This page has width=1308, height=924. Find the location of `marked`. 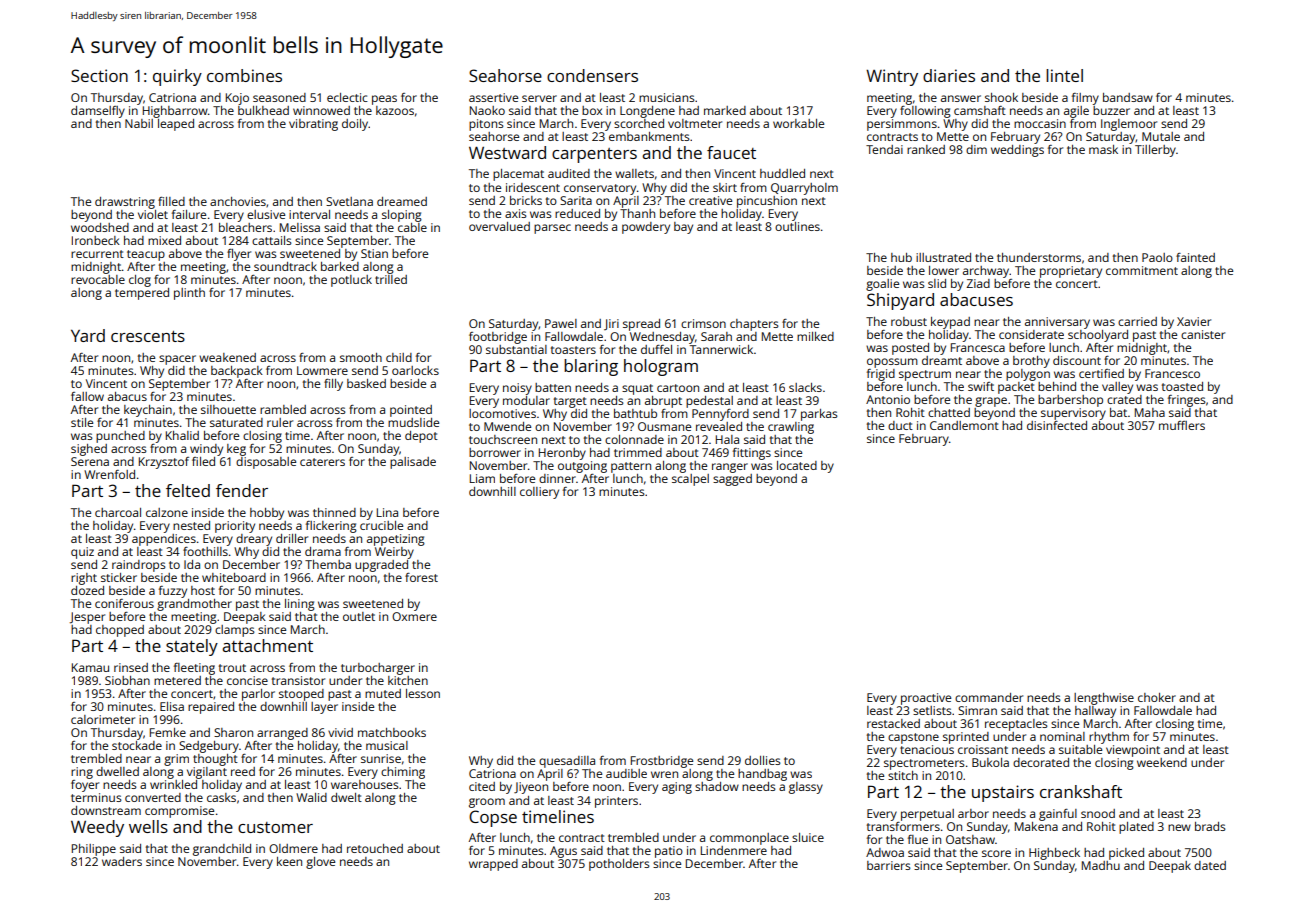

marked is located at coordinates (725, 110).
